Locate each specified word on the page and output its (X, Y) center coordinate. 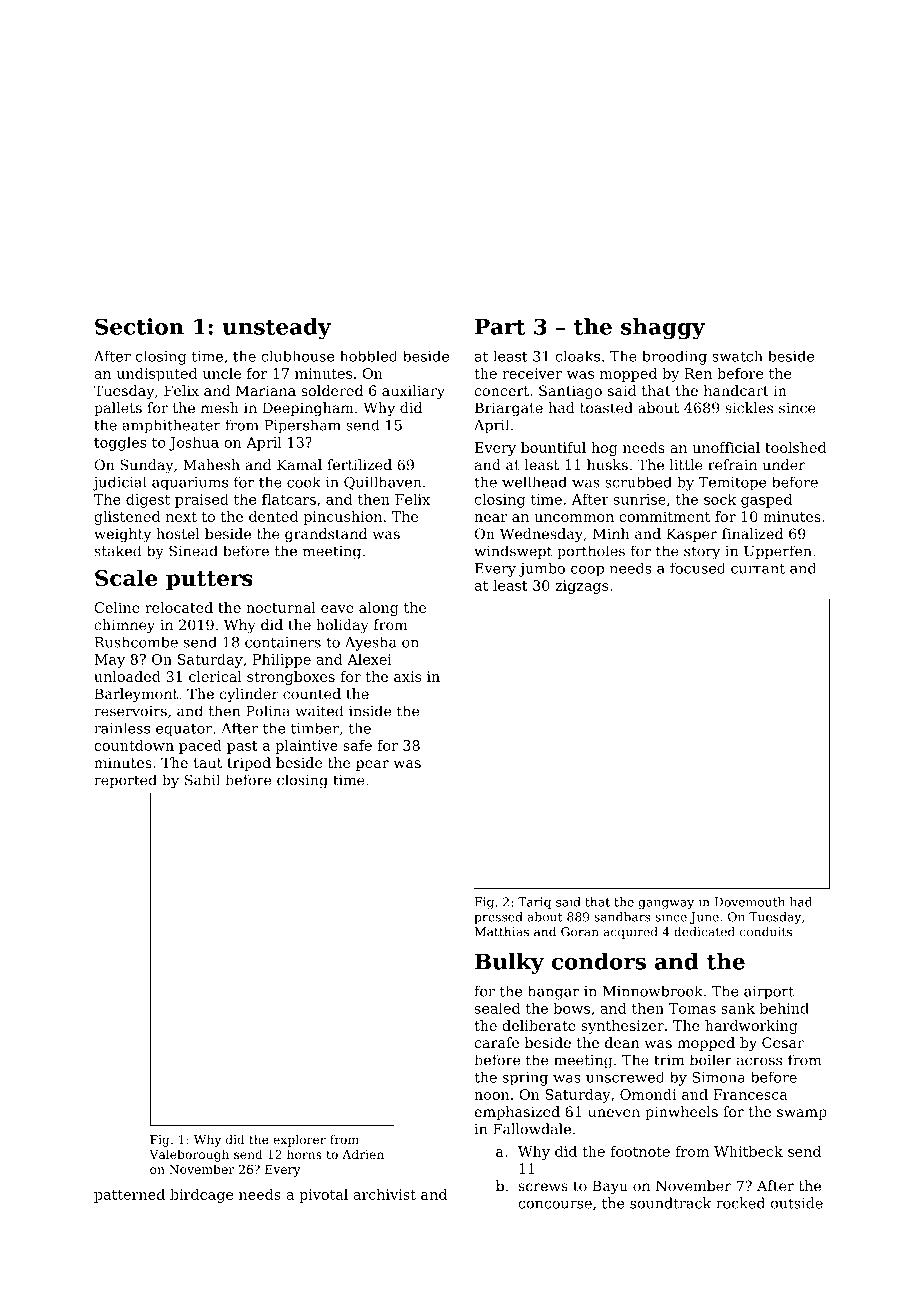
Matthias (502, 932)
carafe (496, 1042)
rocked (740, 1203)
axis (407, 676)
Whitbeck (748, 1151)
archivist (384, 1194)
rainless (122, 728)
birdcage (201, 1196)
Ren (698, 373)
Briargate (509, 409)
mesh (220, 408)
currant (758, 568)
